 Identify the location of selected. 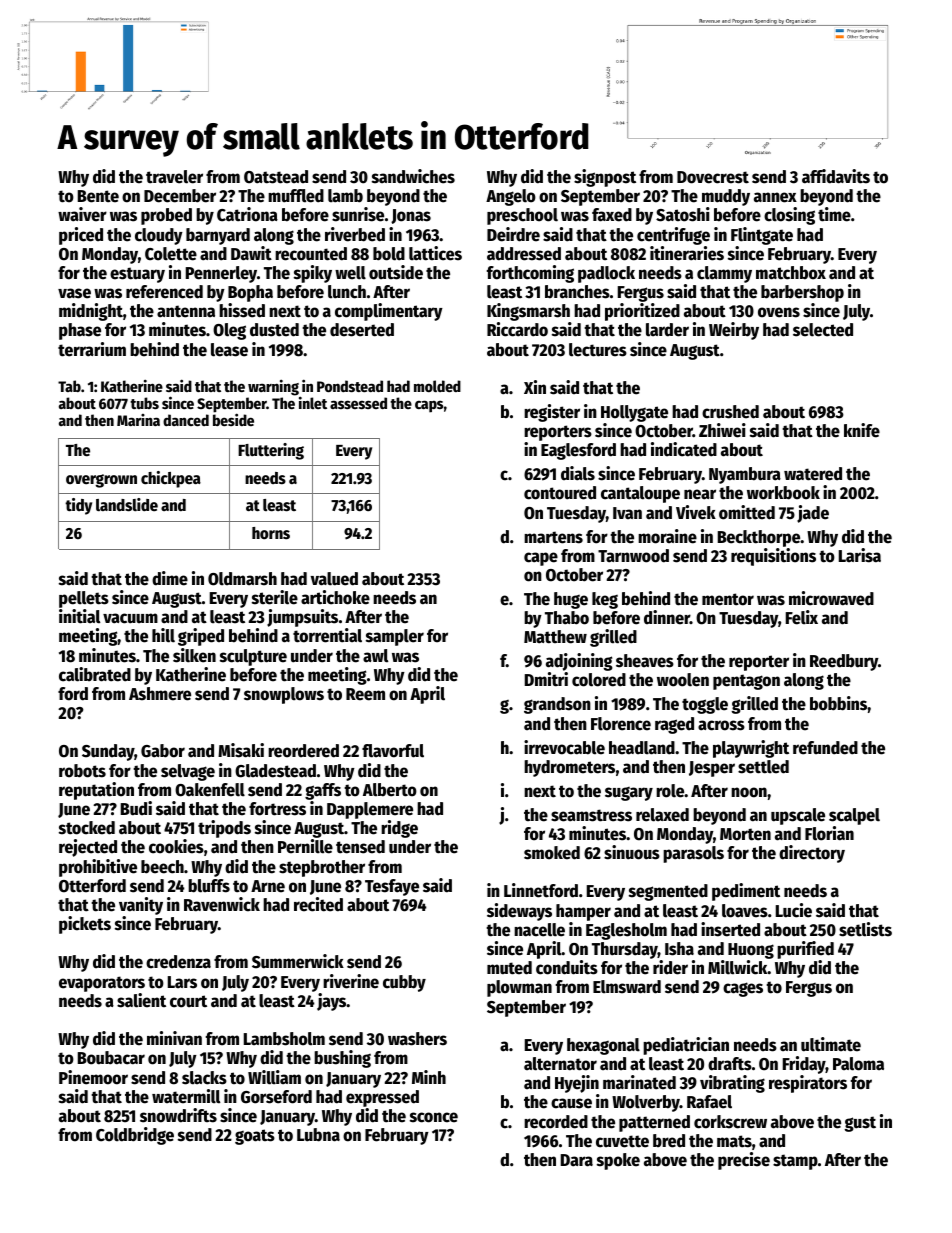
(823, 330).
